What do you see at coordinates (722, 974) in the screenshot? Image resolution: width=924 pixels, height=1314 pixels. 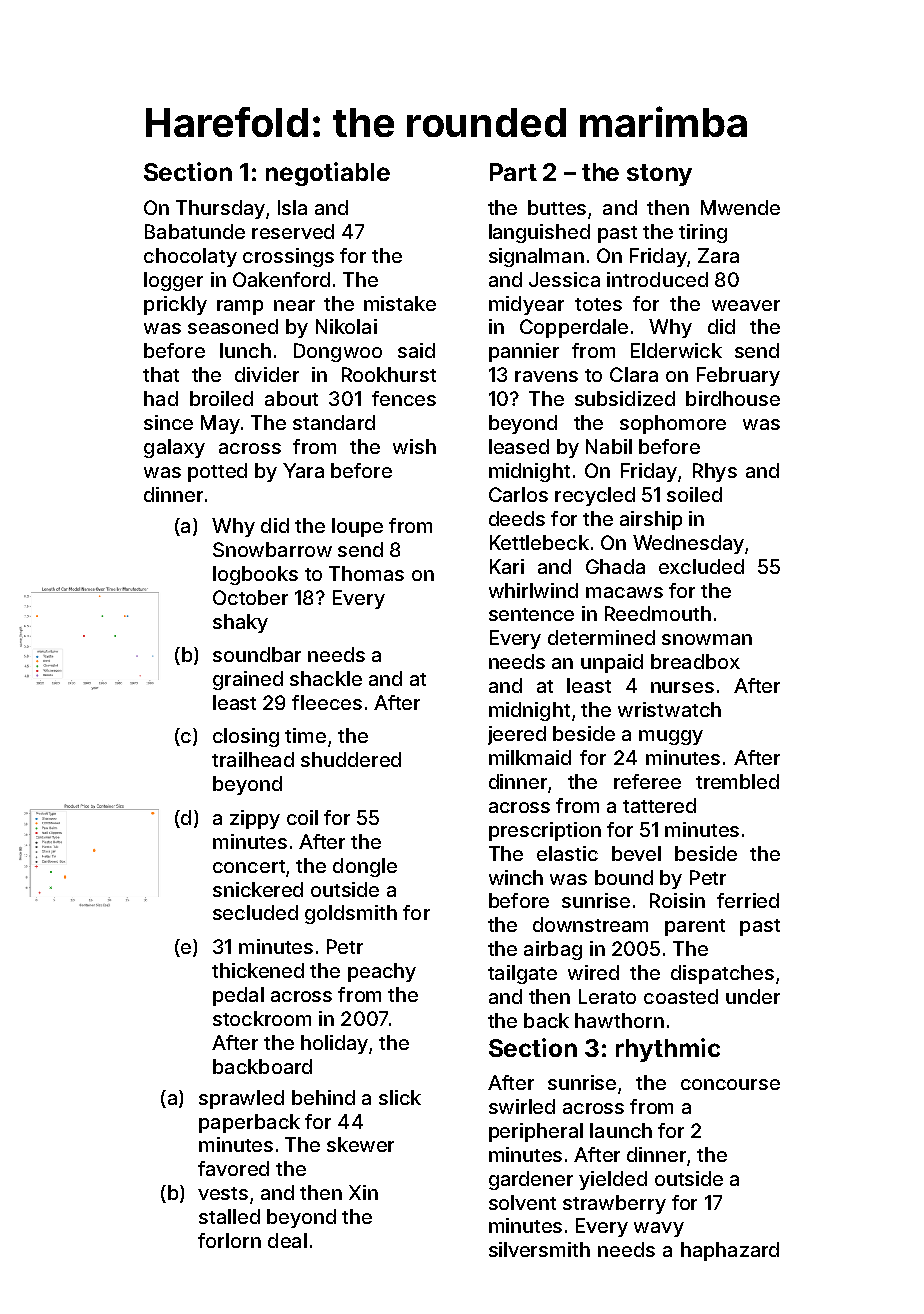 I see `dispatches` at bounding box center [722, 974].
